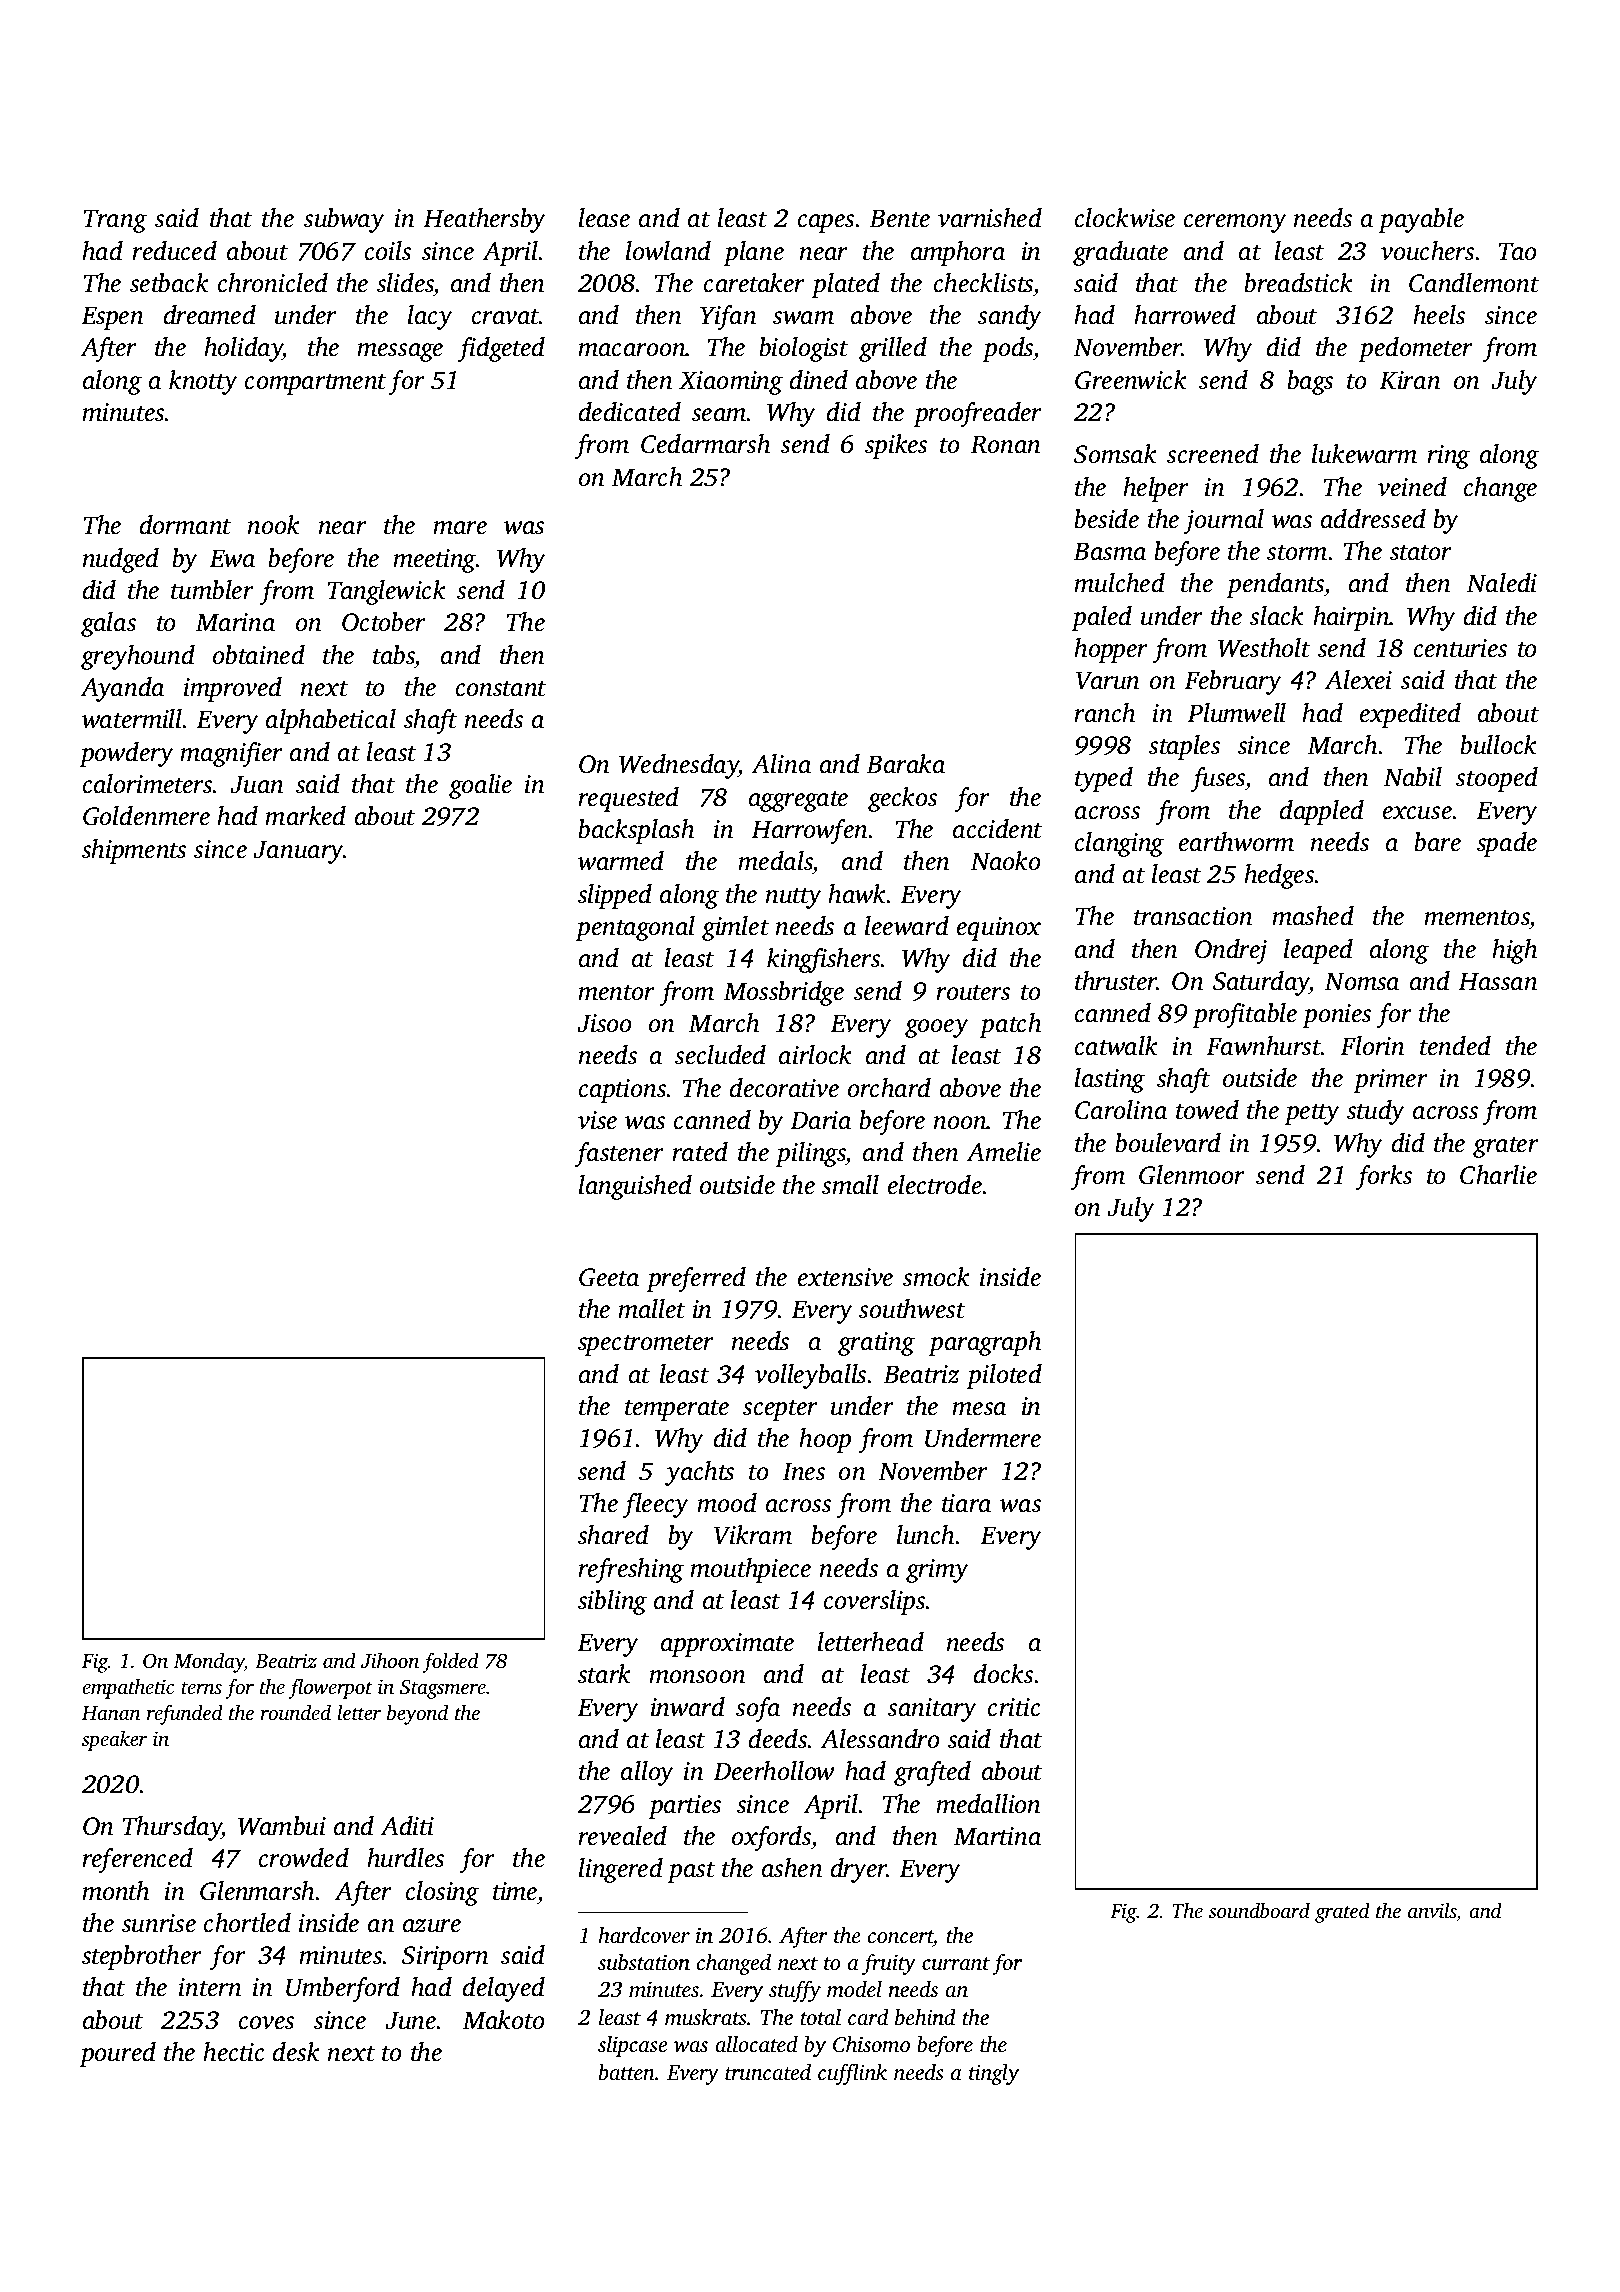 This screenshot has width=1620, height=2292. What do you see at coordinates (627, 2072) in the screenshot?
I see `batten` at bounding box center [627, 2072].
